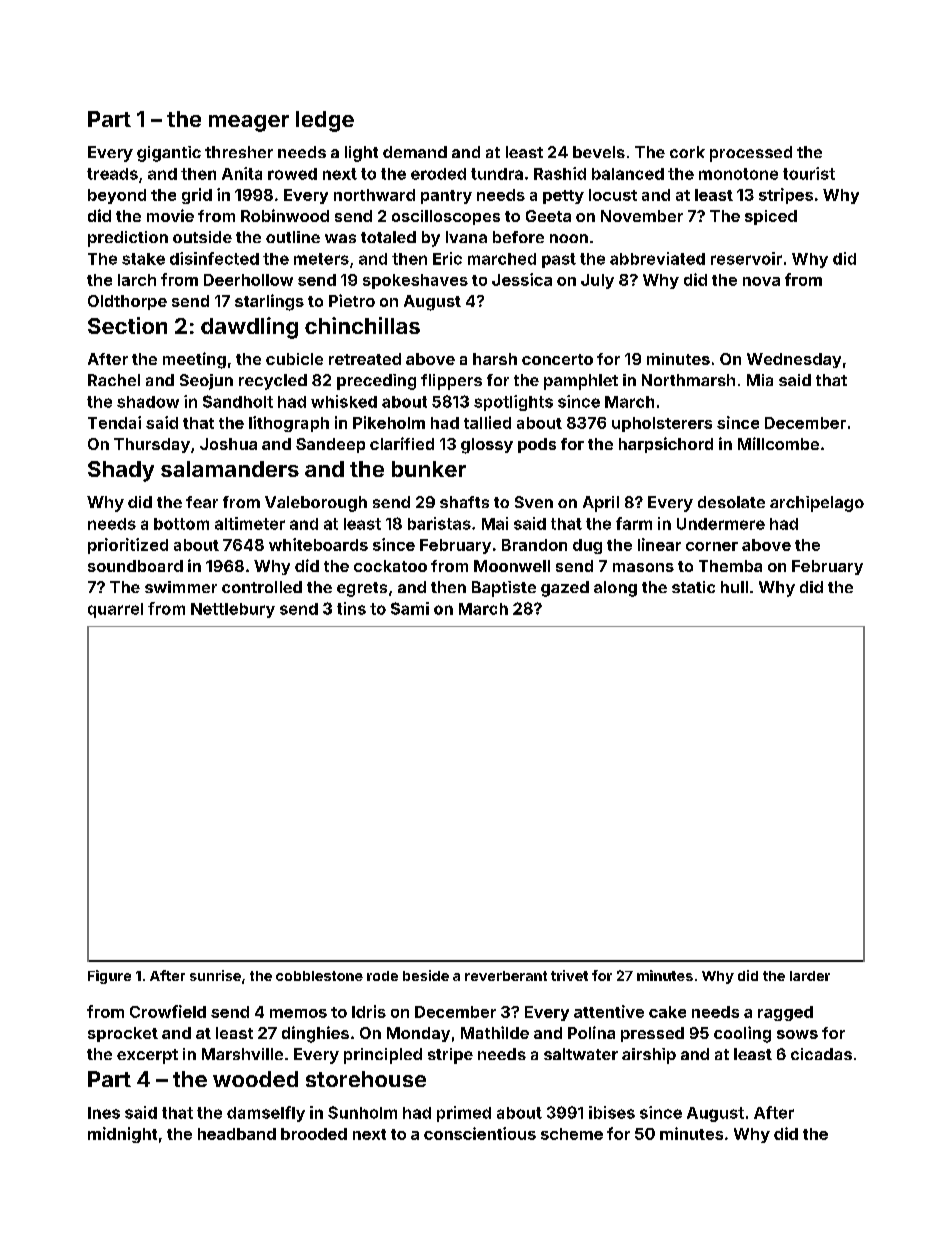 Image resolution: width=952 pixels, height=1233 pixels. Describe the element at coordinates (731, 502) in the page. I see `desolate` at that location.
